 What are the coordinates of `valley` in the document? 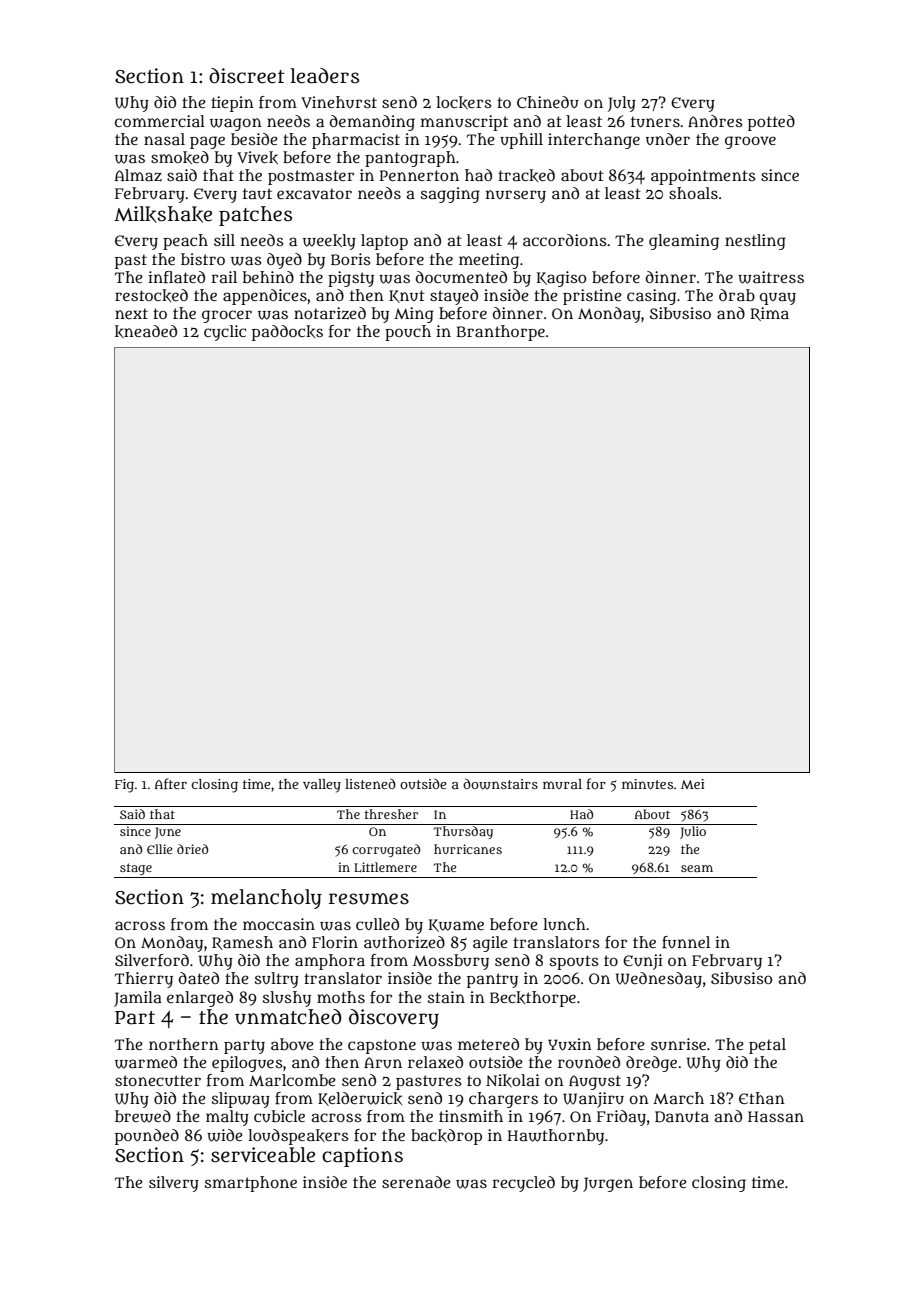 It's located at (322, 786).
